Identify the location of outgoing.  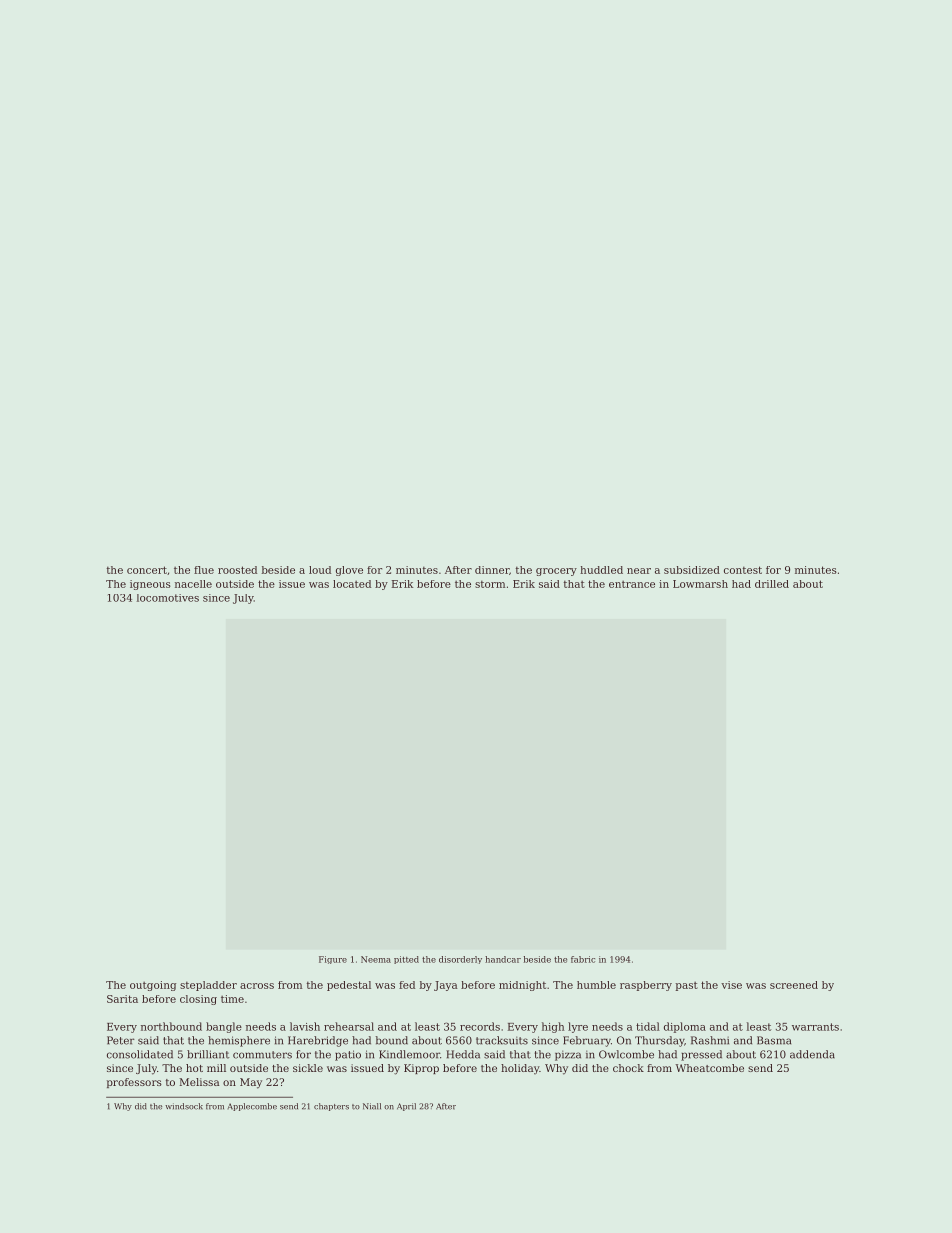
(153, 986).
